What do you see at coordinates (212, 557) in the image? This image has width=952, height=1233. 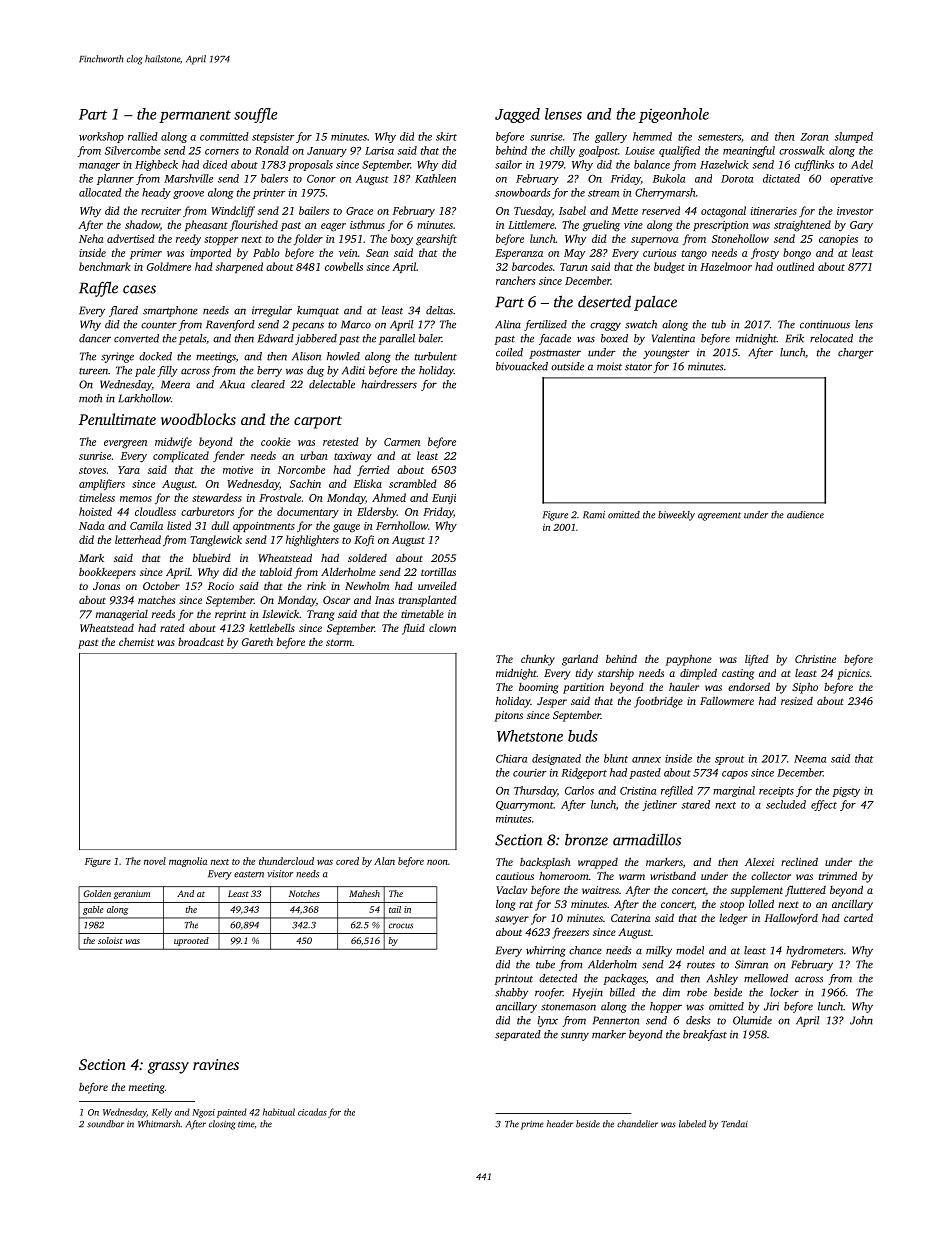 I see `bluebird` at bounding box center [212, 557].
